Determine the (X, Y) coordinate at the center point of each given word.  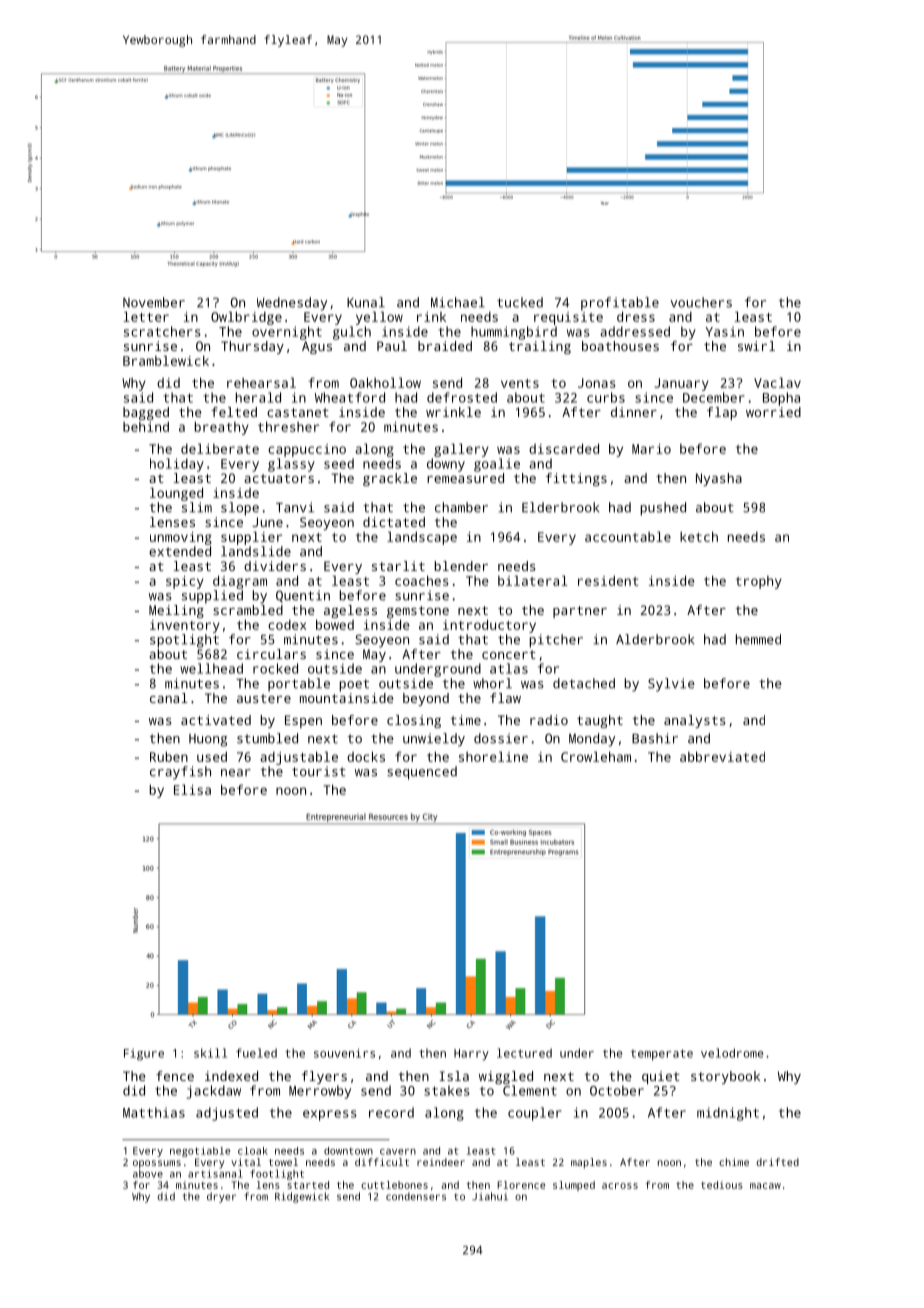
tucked (520, 302)
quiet (661, 1077)
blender (461, 566)
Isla (454, 1076)
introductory (489, 626)
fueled (256, 1053)
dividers (275, 566)
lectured (524, 1053)
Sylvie (671, 685)
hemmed (758, 639)
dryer (221, 1197)
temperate (662, 1055)
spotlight (184, 641)
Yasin (724, 331)
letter (146, 316)
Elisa (192, 789)
